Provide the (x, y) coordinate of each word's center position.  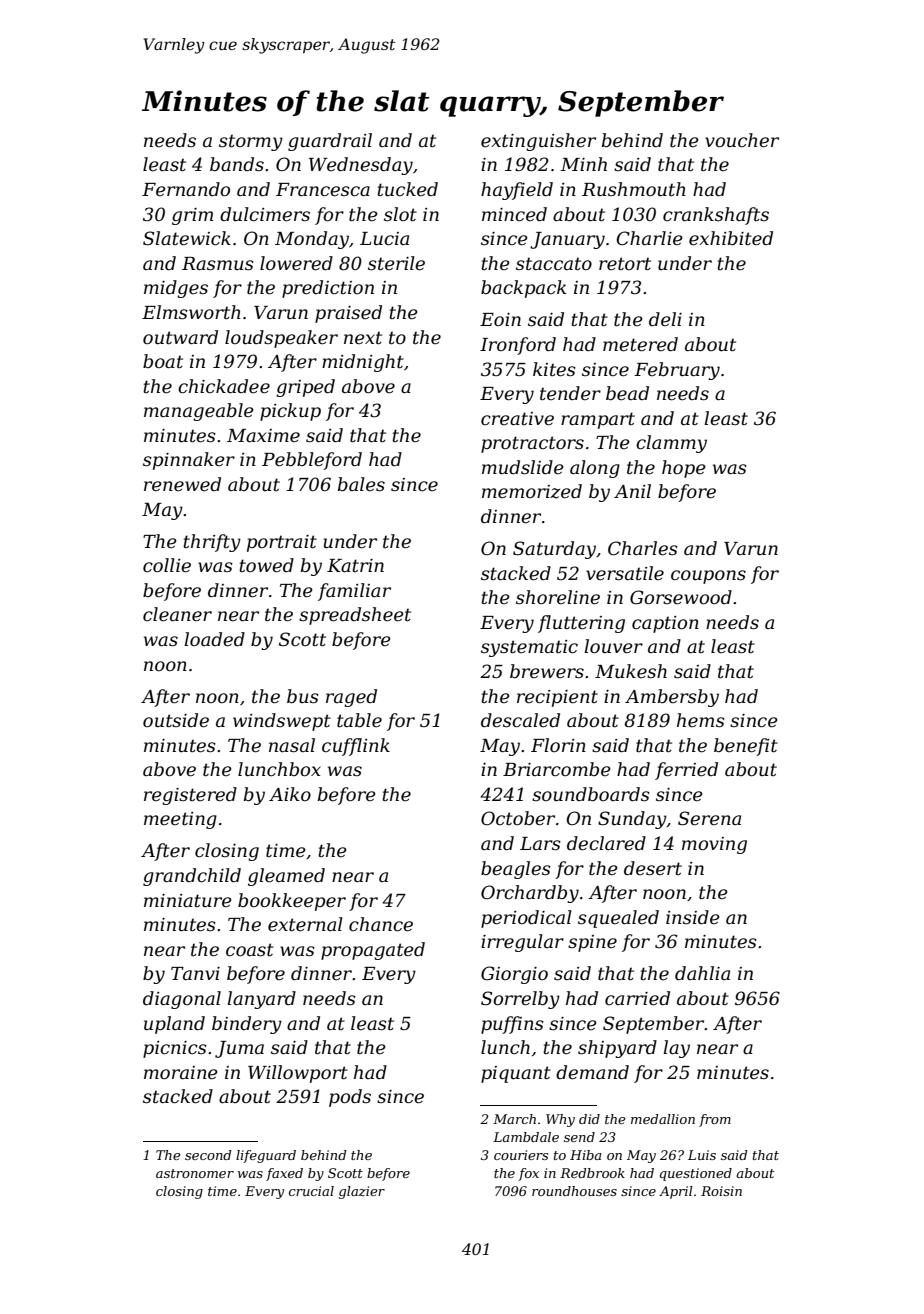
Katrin (355, 565)
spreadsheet (355, 616)
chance (381, 924)
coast (250, 950)
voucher (742, 140)
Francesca (323, 190)
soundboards (591, 794)
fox (528, 1174)
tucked (407, 189)
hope (684, 469)
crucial (311, 1191)
